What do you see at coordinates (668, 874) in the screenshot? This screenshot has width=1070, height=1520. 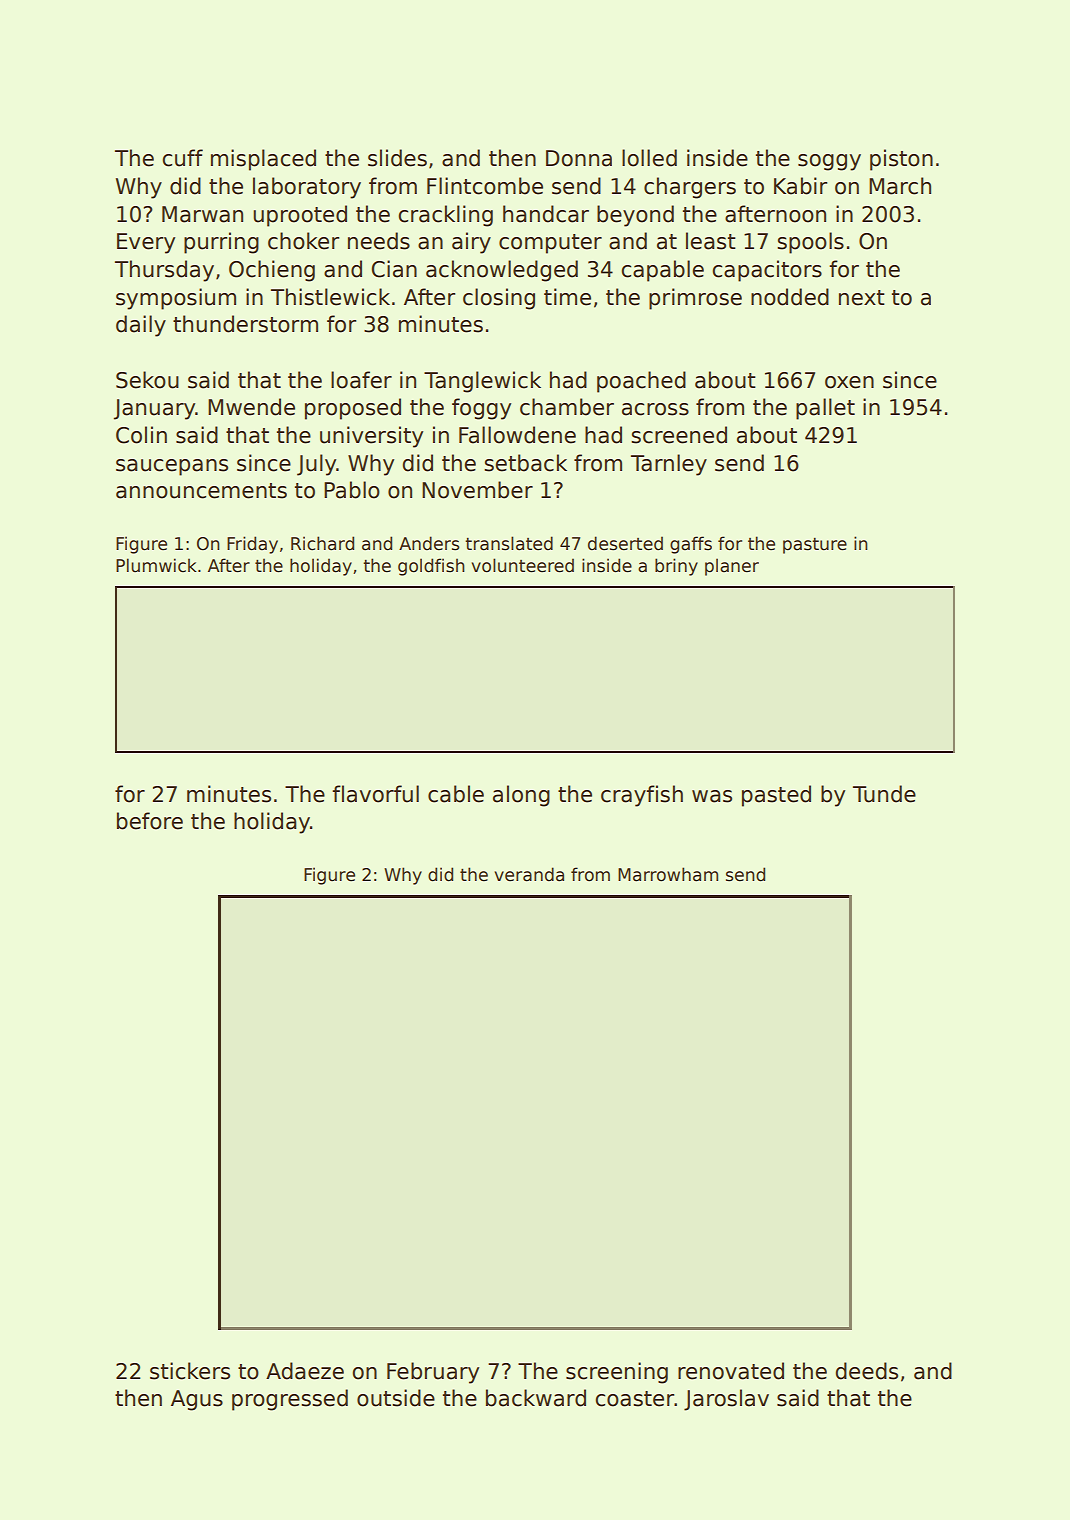 I see `Marrowham` at bounding box center [668, 874].
